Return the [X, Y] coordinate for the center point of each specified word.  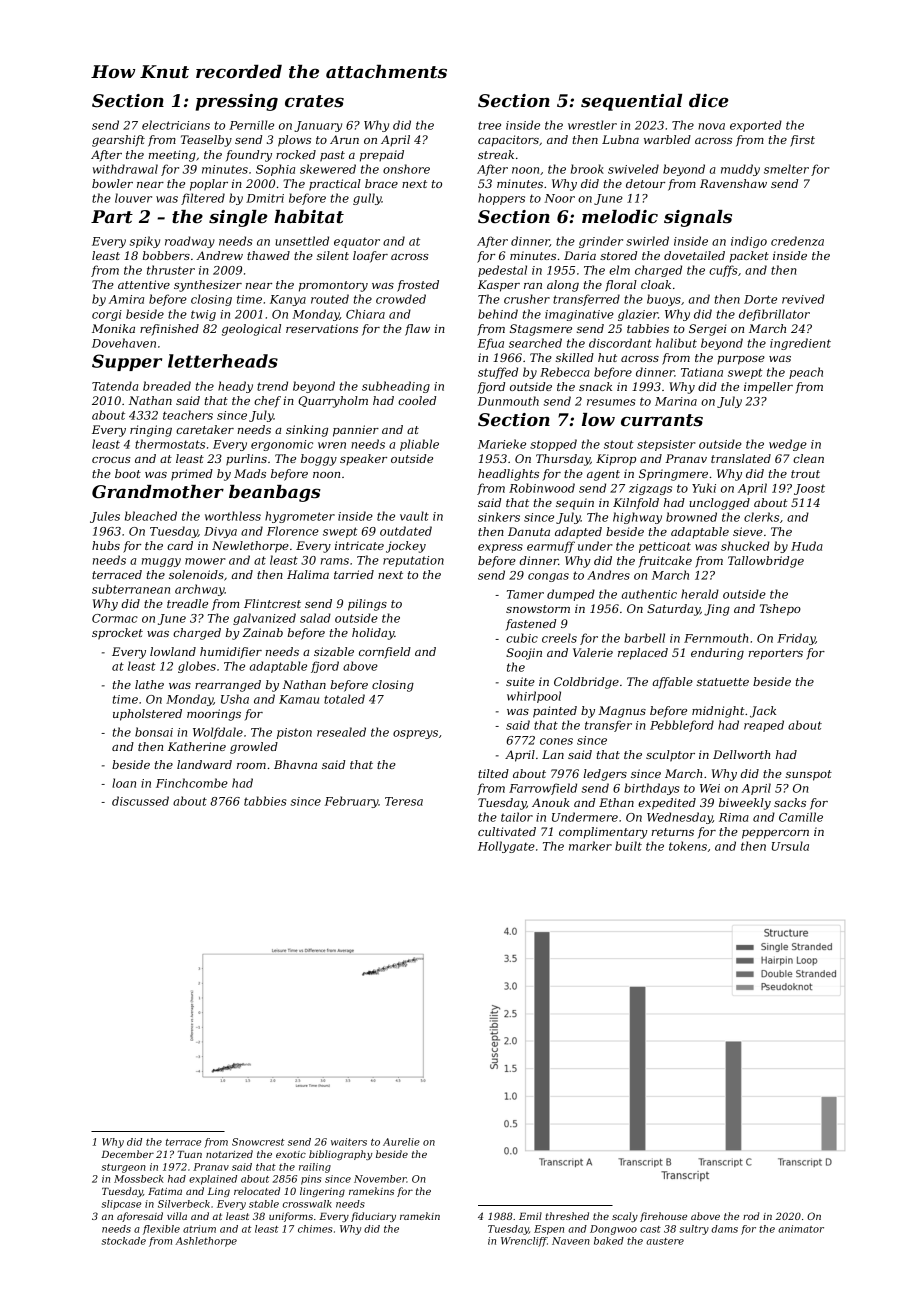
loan [124, 783]
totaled [344, 699]
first [802, 141]
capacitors [508, 141]
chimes [315, 1229]
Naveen [571, 1241]
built [628, 846]
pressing [237, 102]
